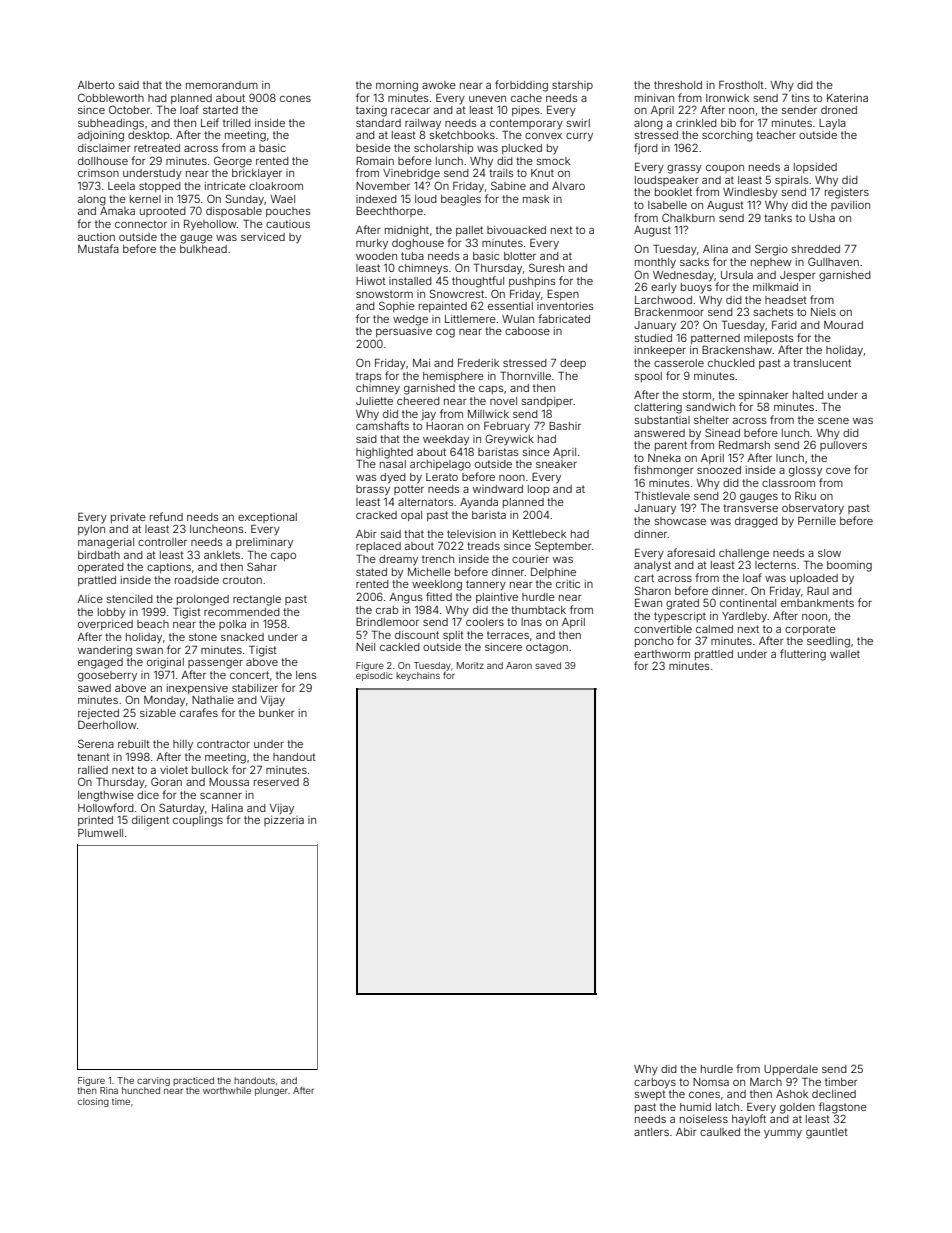 The width and height of the image is (952, 1233). What do you see at coordinates (791, 1070) in the image?
I see `Upperdale` at bounding box center [791, 1070].
